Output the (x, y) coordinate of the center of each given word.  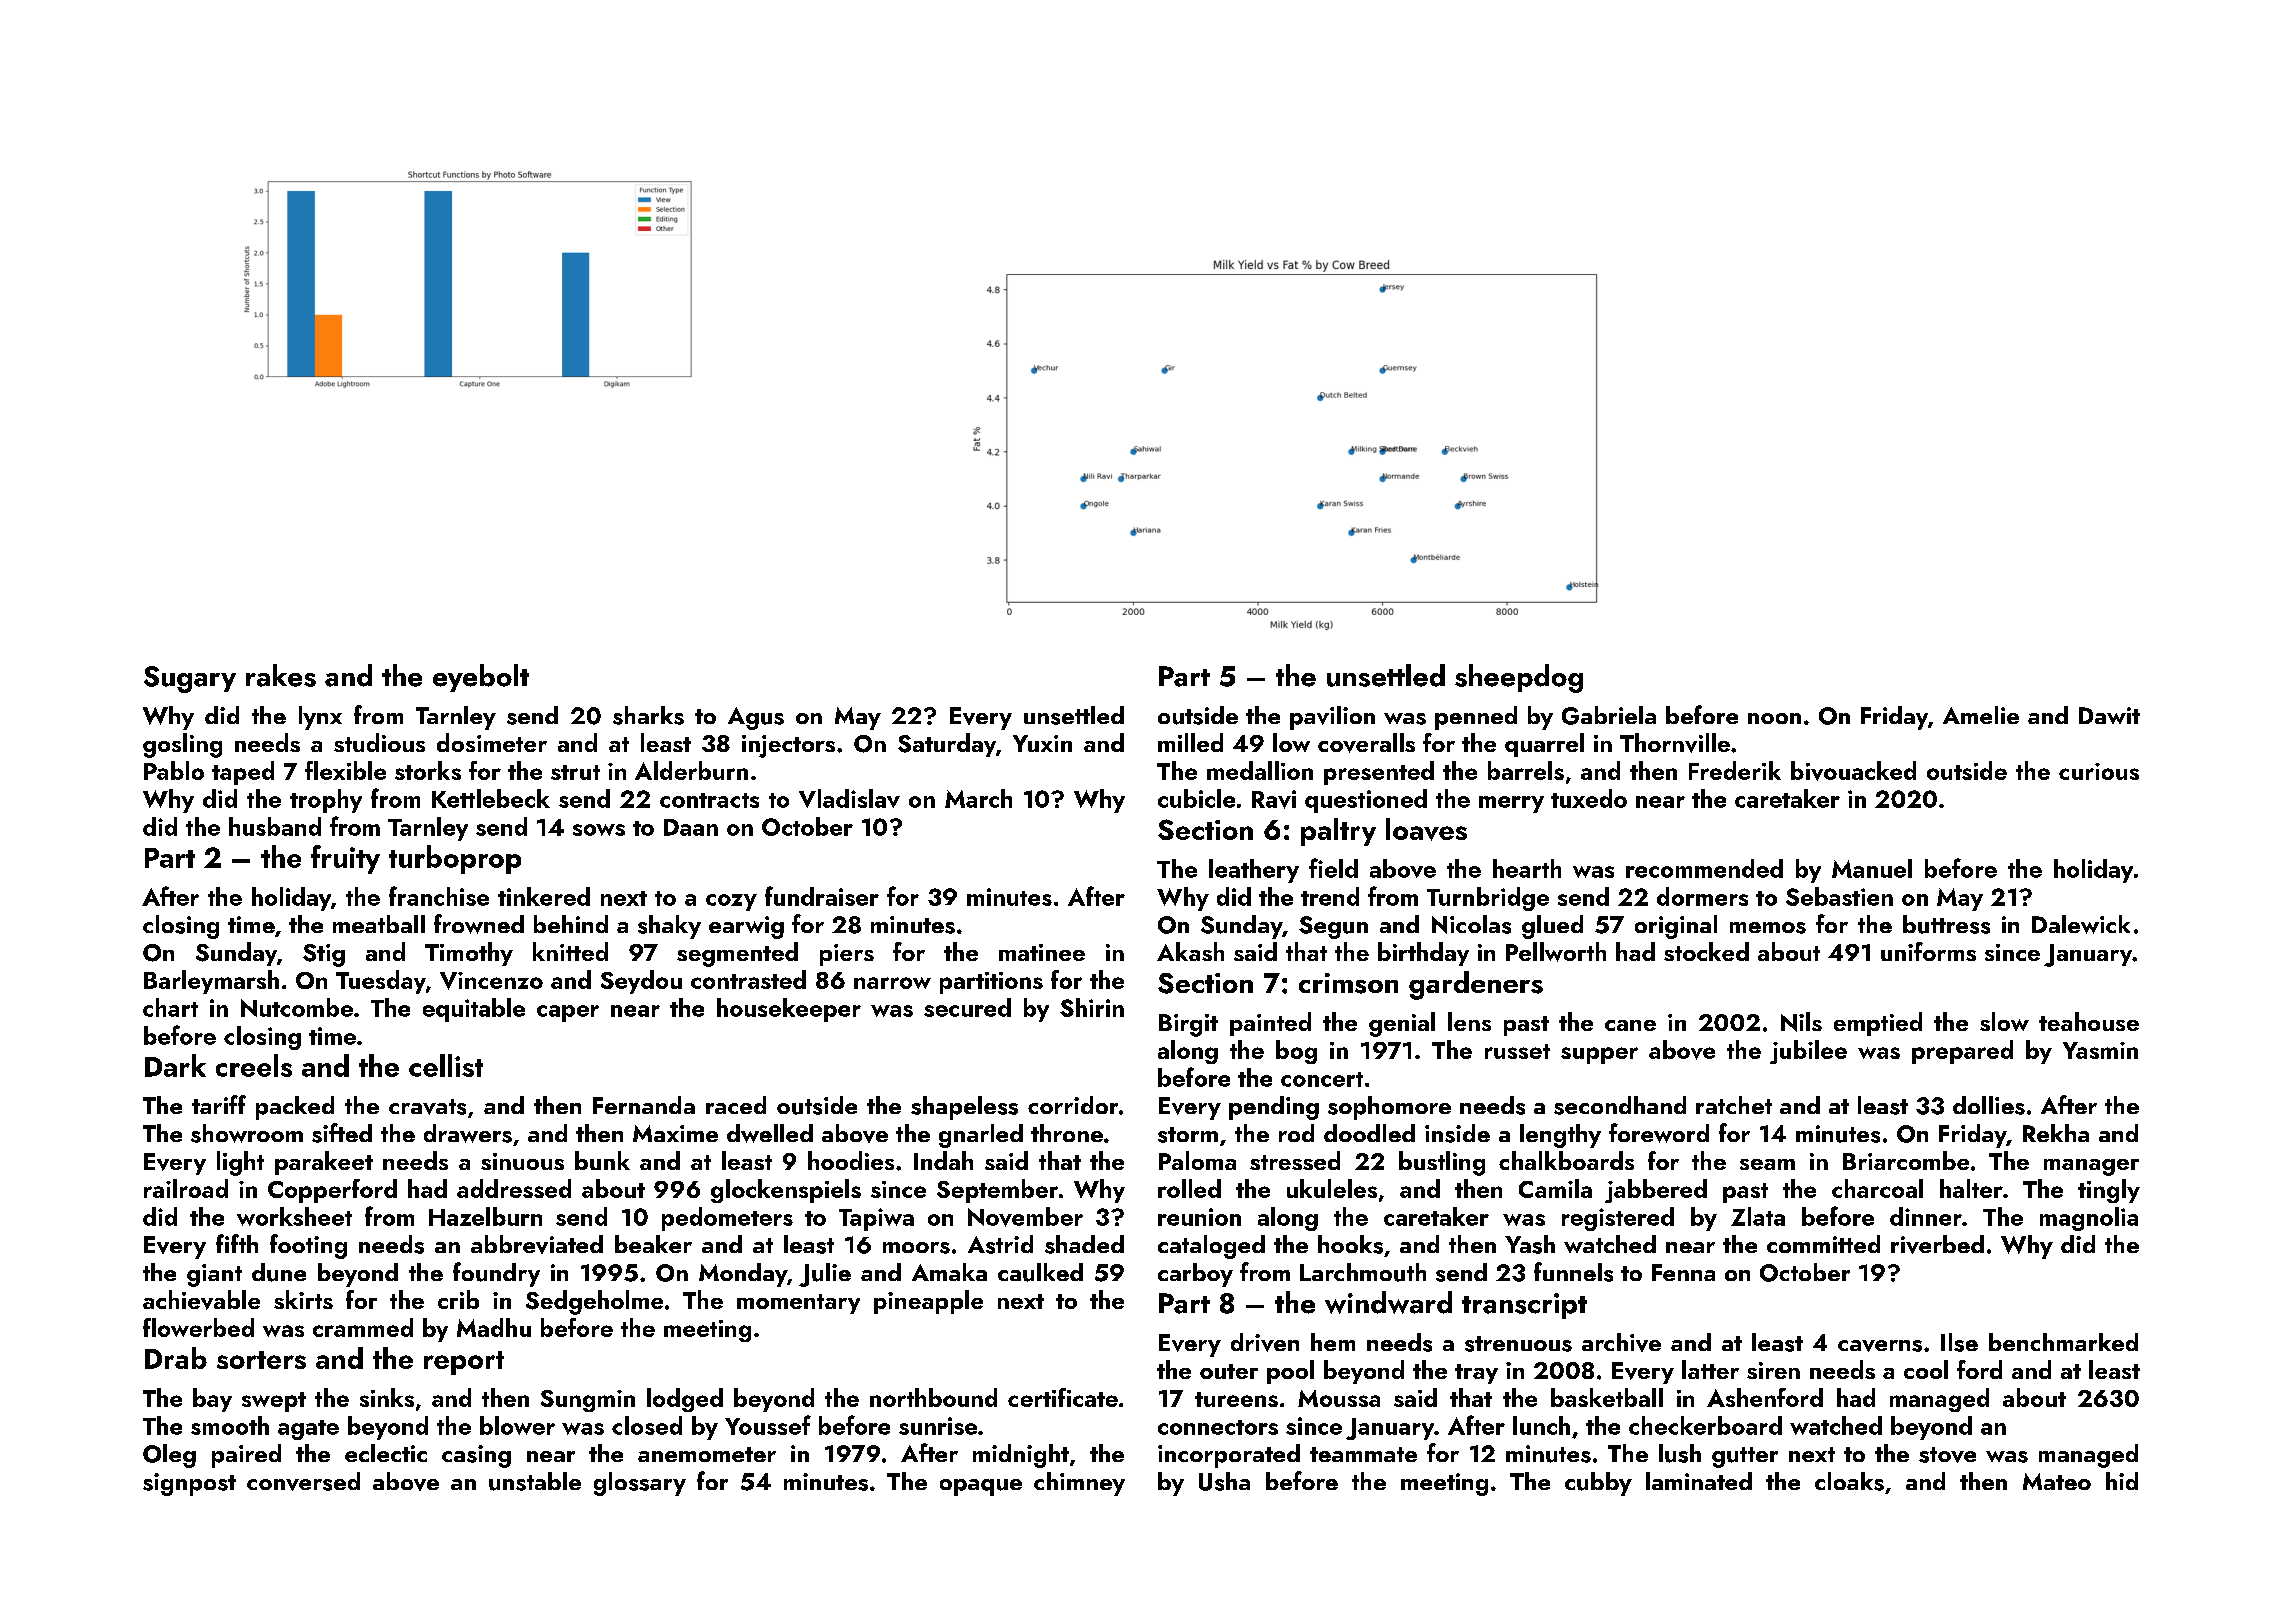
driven (1265, 1342)
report (464, 1363)
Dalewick (2081, 924)
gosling (182, 745)
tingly (2109, 1191)
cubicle (1196, 798)
